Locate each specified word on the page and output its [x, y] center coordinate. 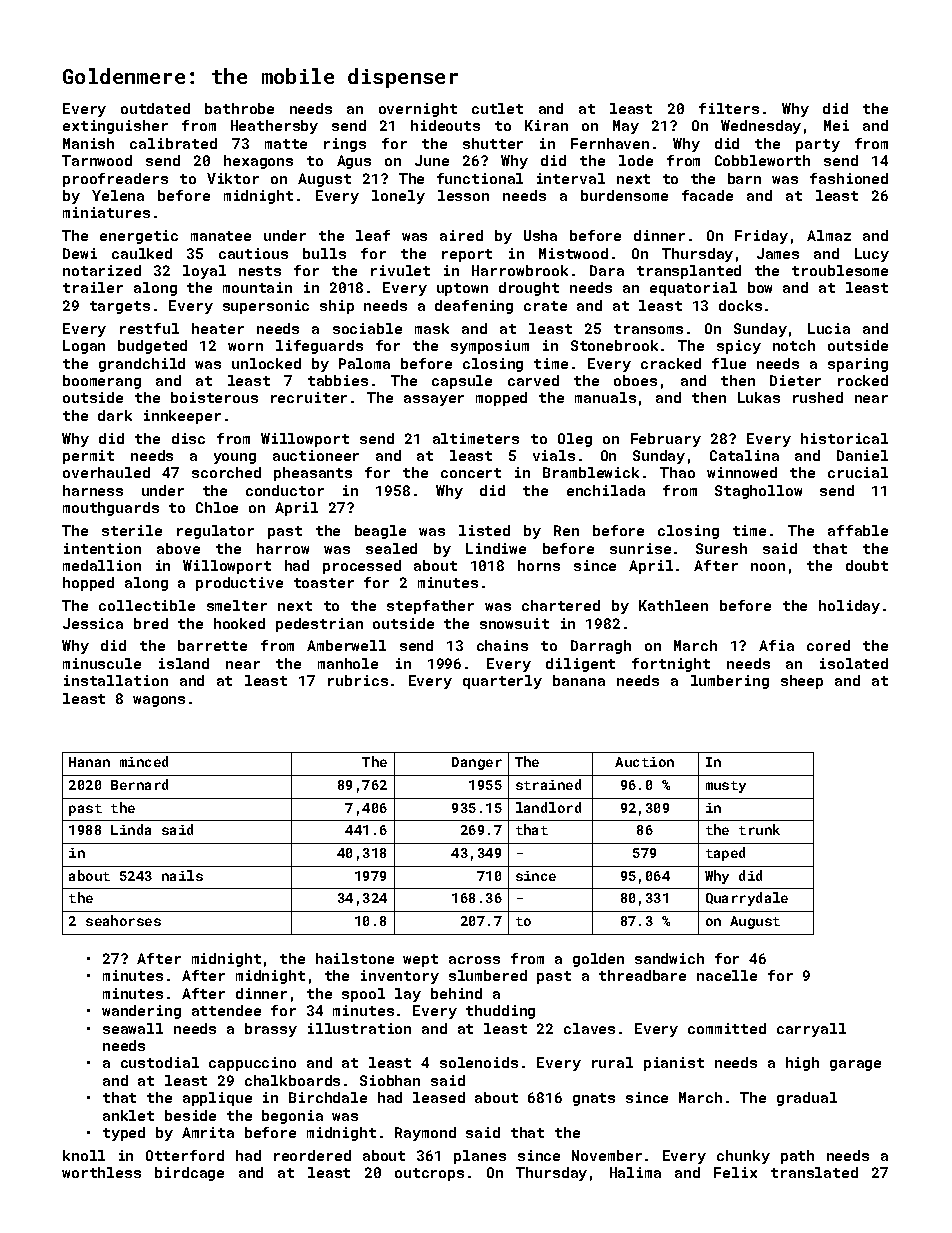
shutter [493, 143]
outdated [155, 108]
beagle [380, 532]
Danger [477, 763]
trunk [759, 829]
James [778, 253]
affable [858, 530]
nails [182, 875]
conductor [285, 490]
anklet [128, 1115]
